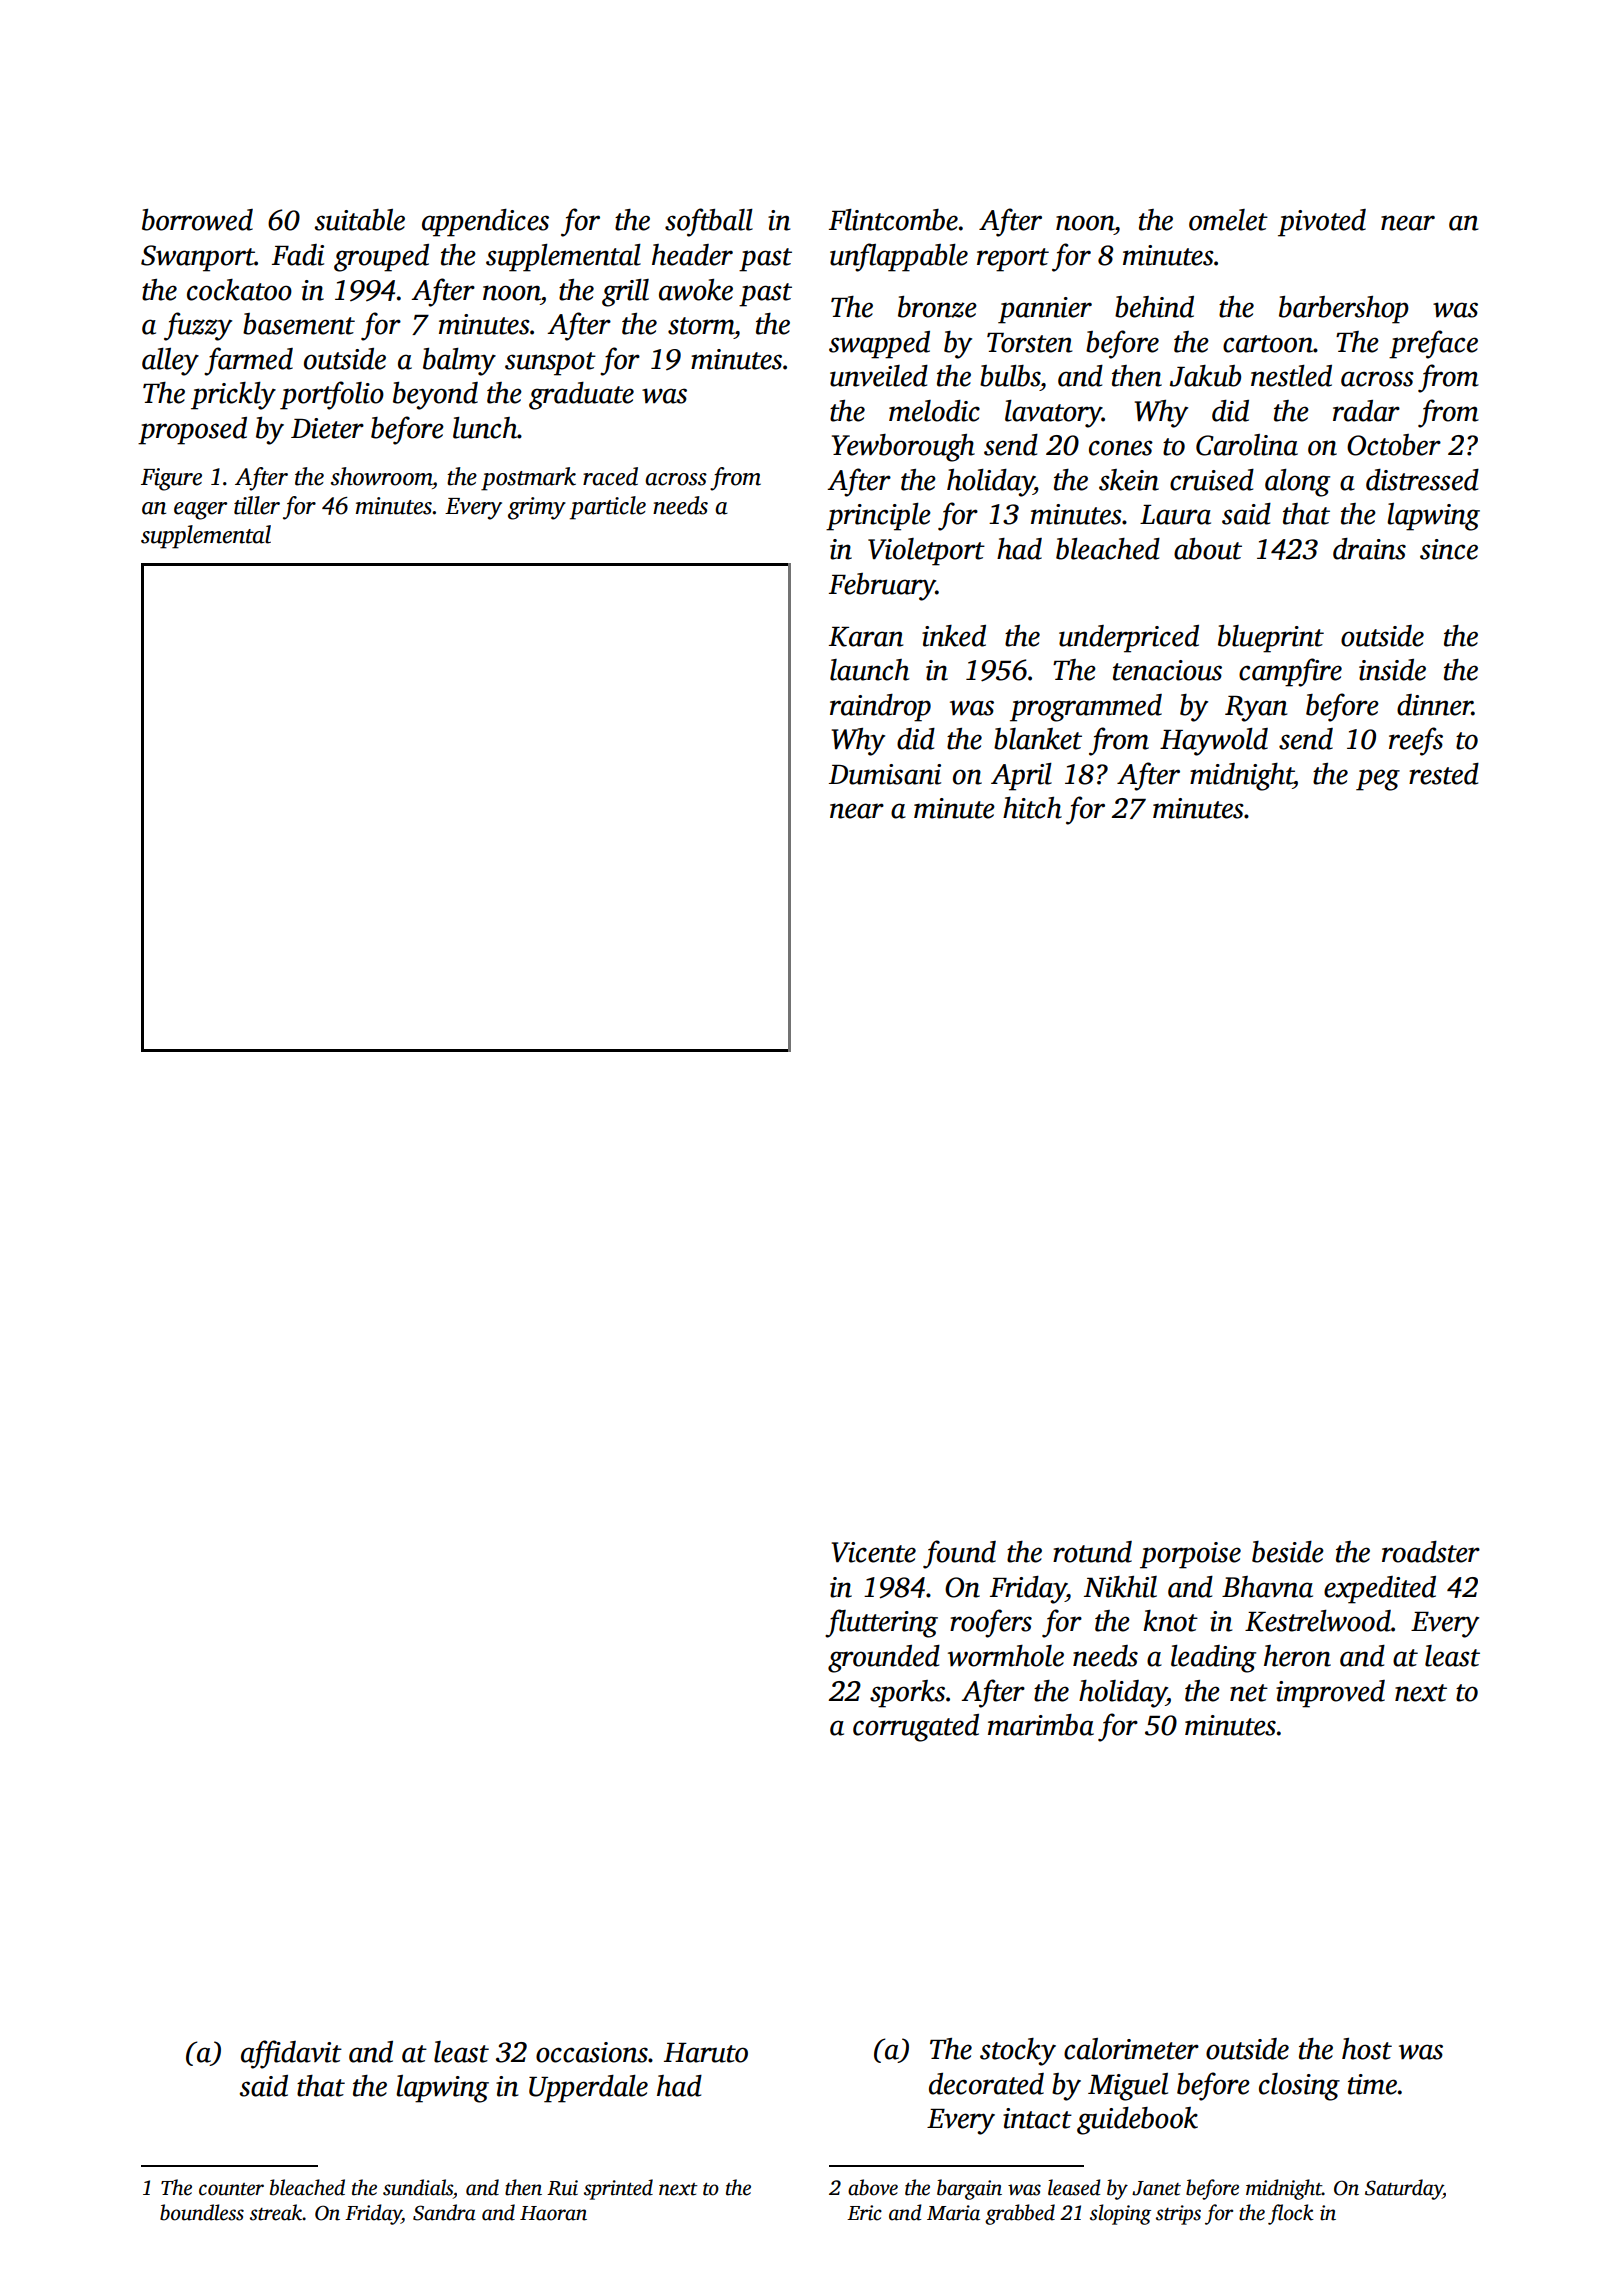  I want to click on suitable, so click(359, 220).
